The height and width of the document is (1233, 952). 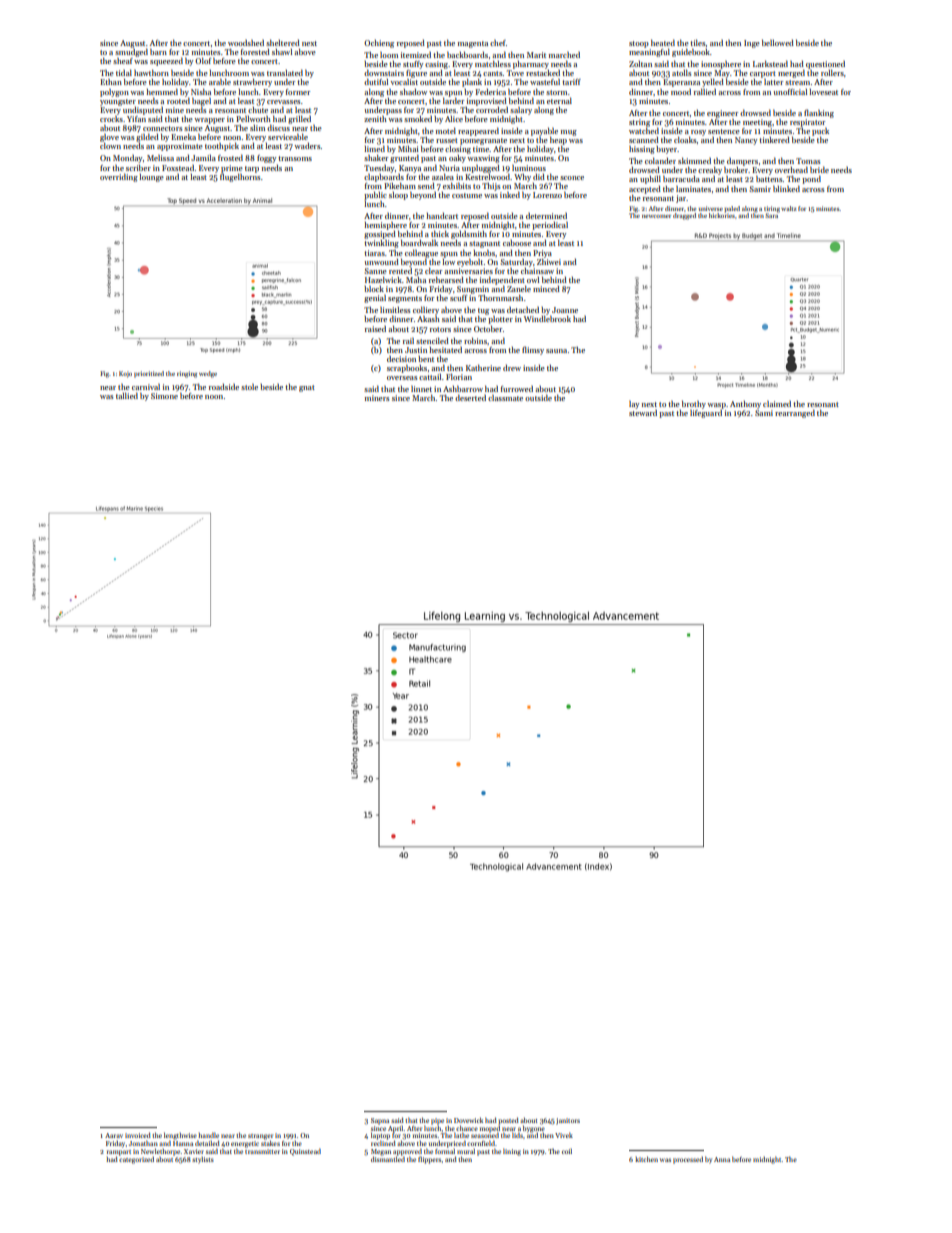 What do you see at coordinates (136, 1160) in the document?
I see `categorized` at bounding box center [136, 1160].
